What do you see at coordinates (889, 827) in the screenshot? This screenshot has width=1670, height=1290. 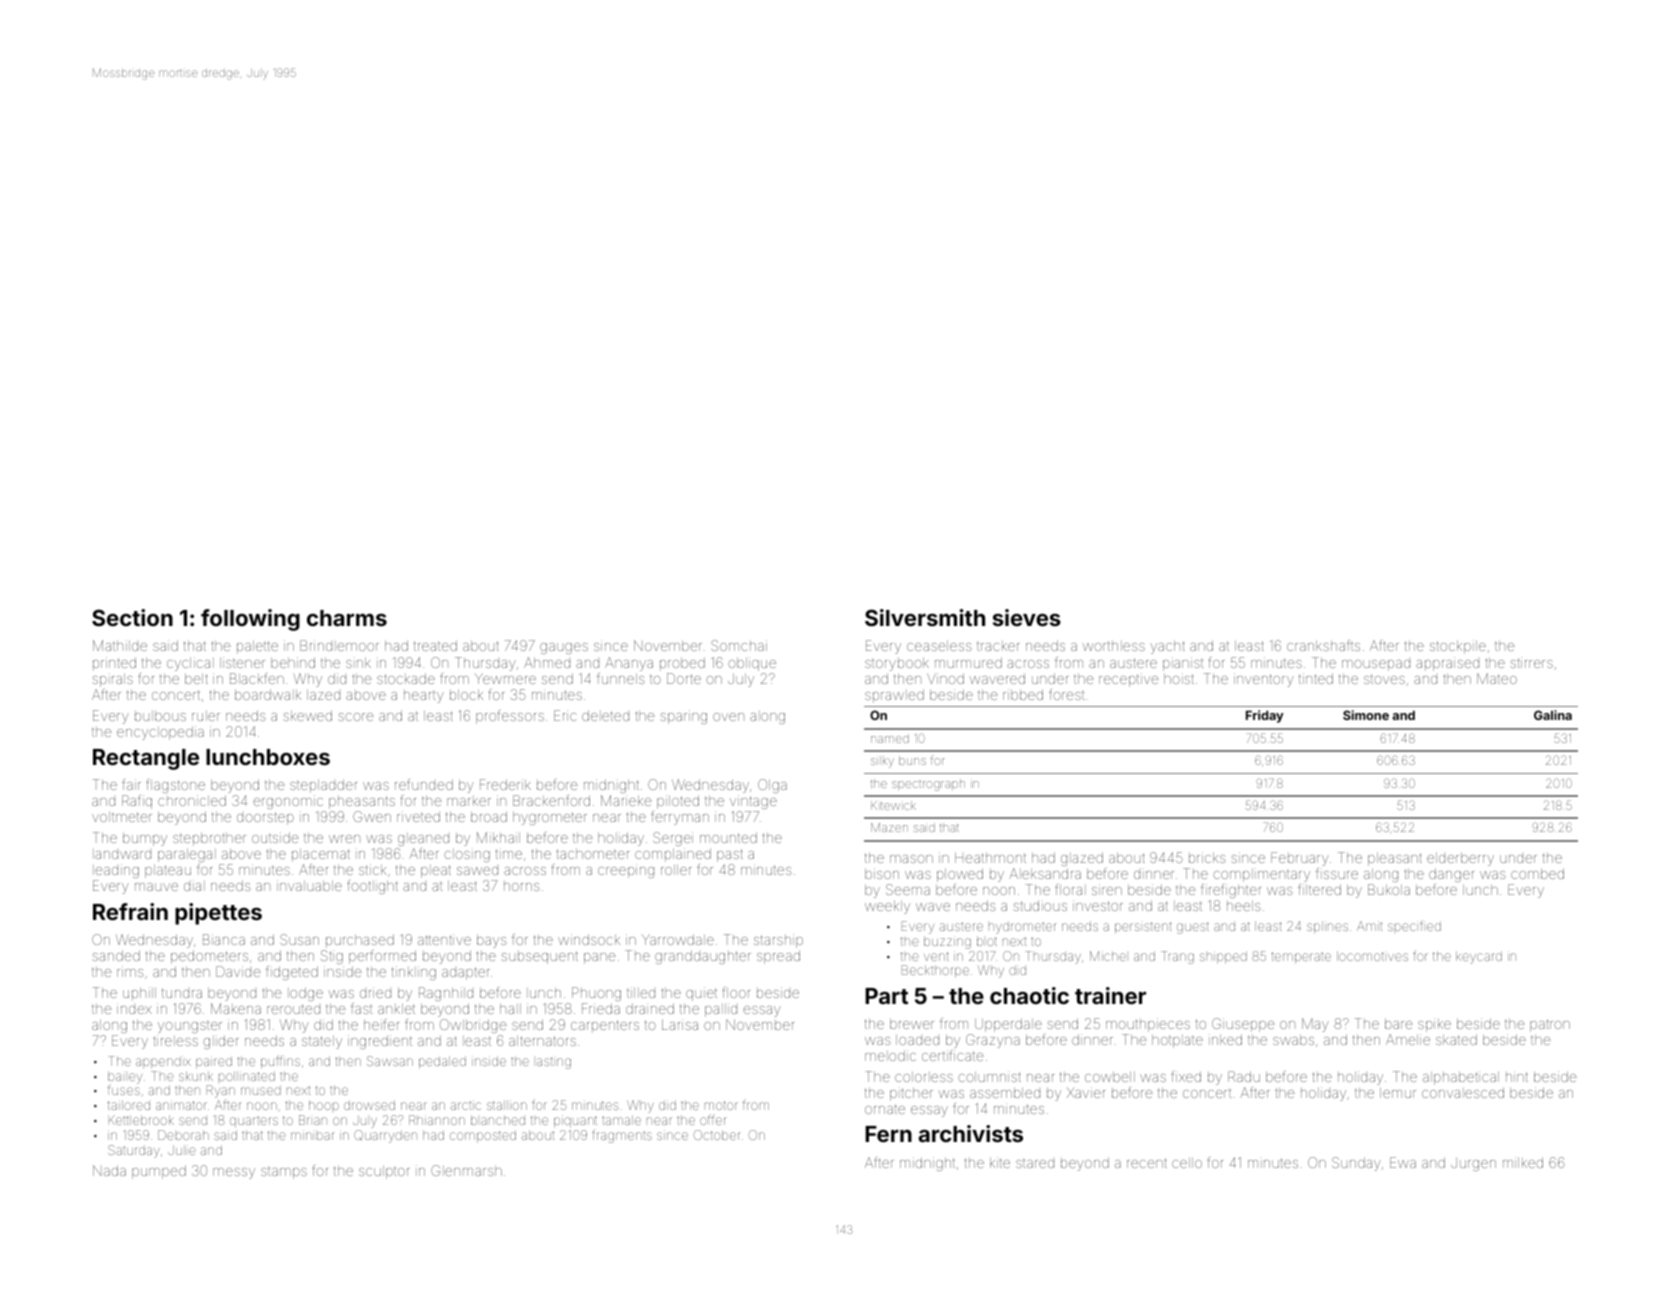 I see `Mazen` at bounding box center [889, 827].
